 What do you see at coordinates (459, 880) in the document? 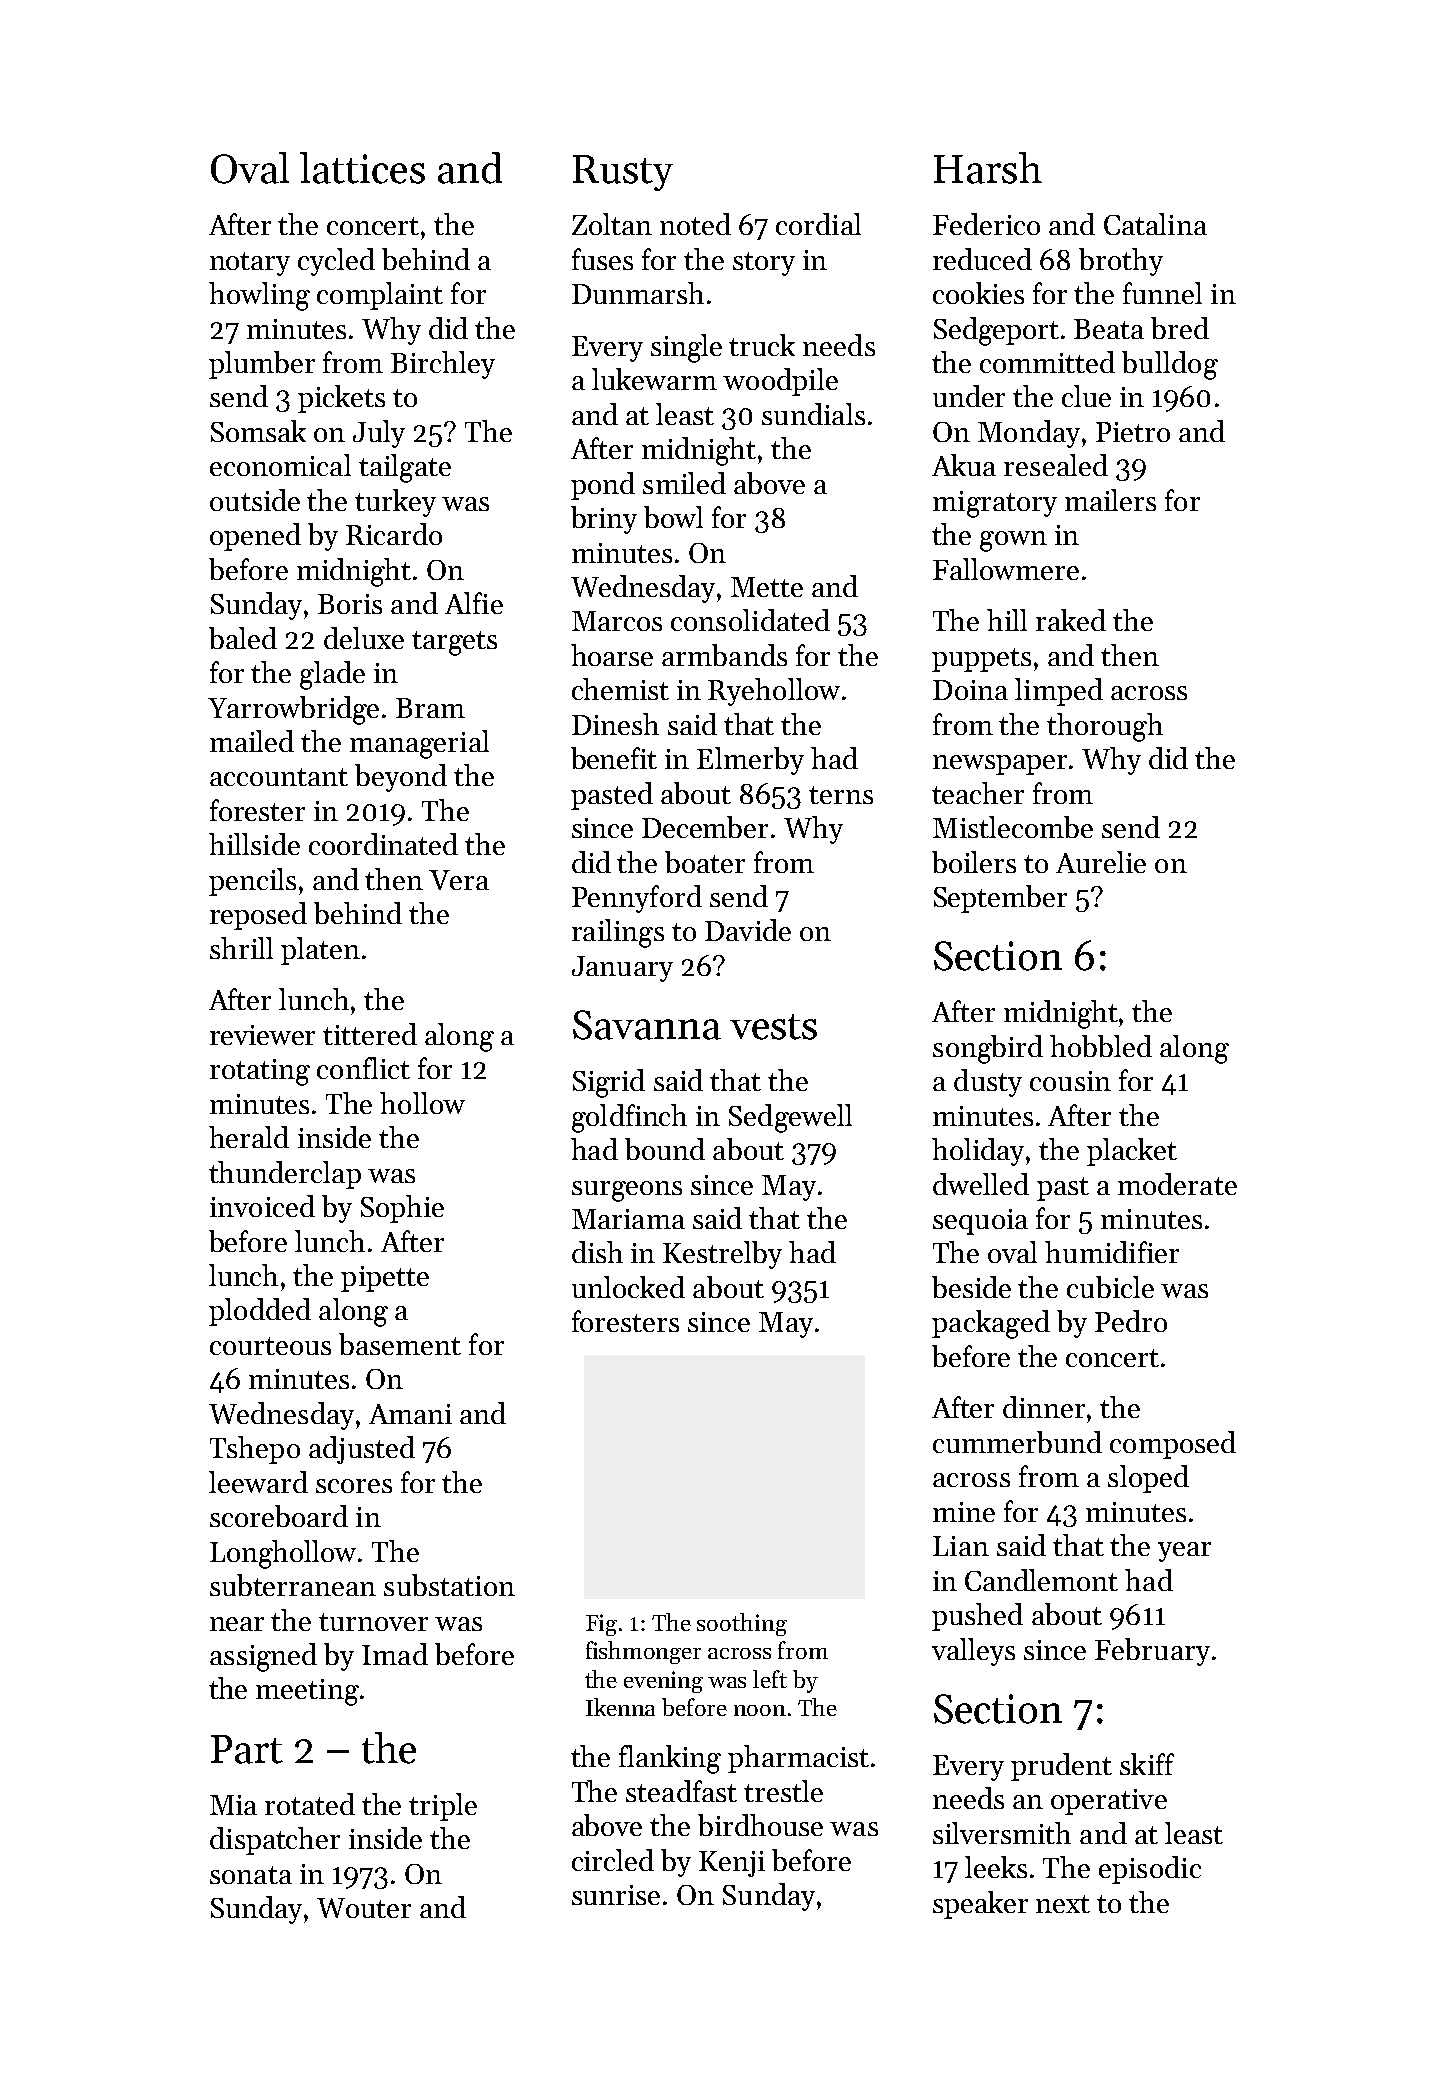
I see `Vera` at bounding box center [459, 880].
